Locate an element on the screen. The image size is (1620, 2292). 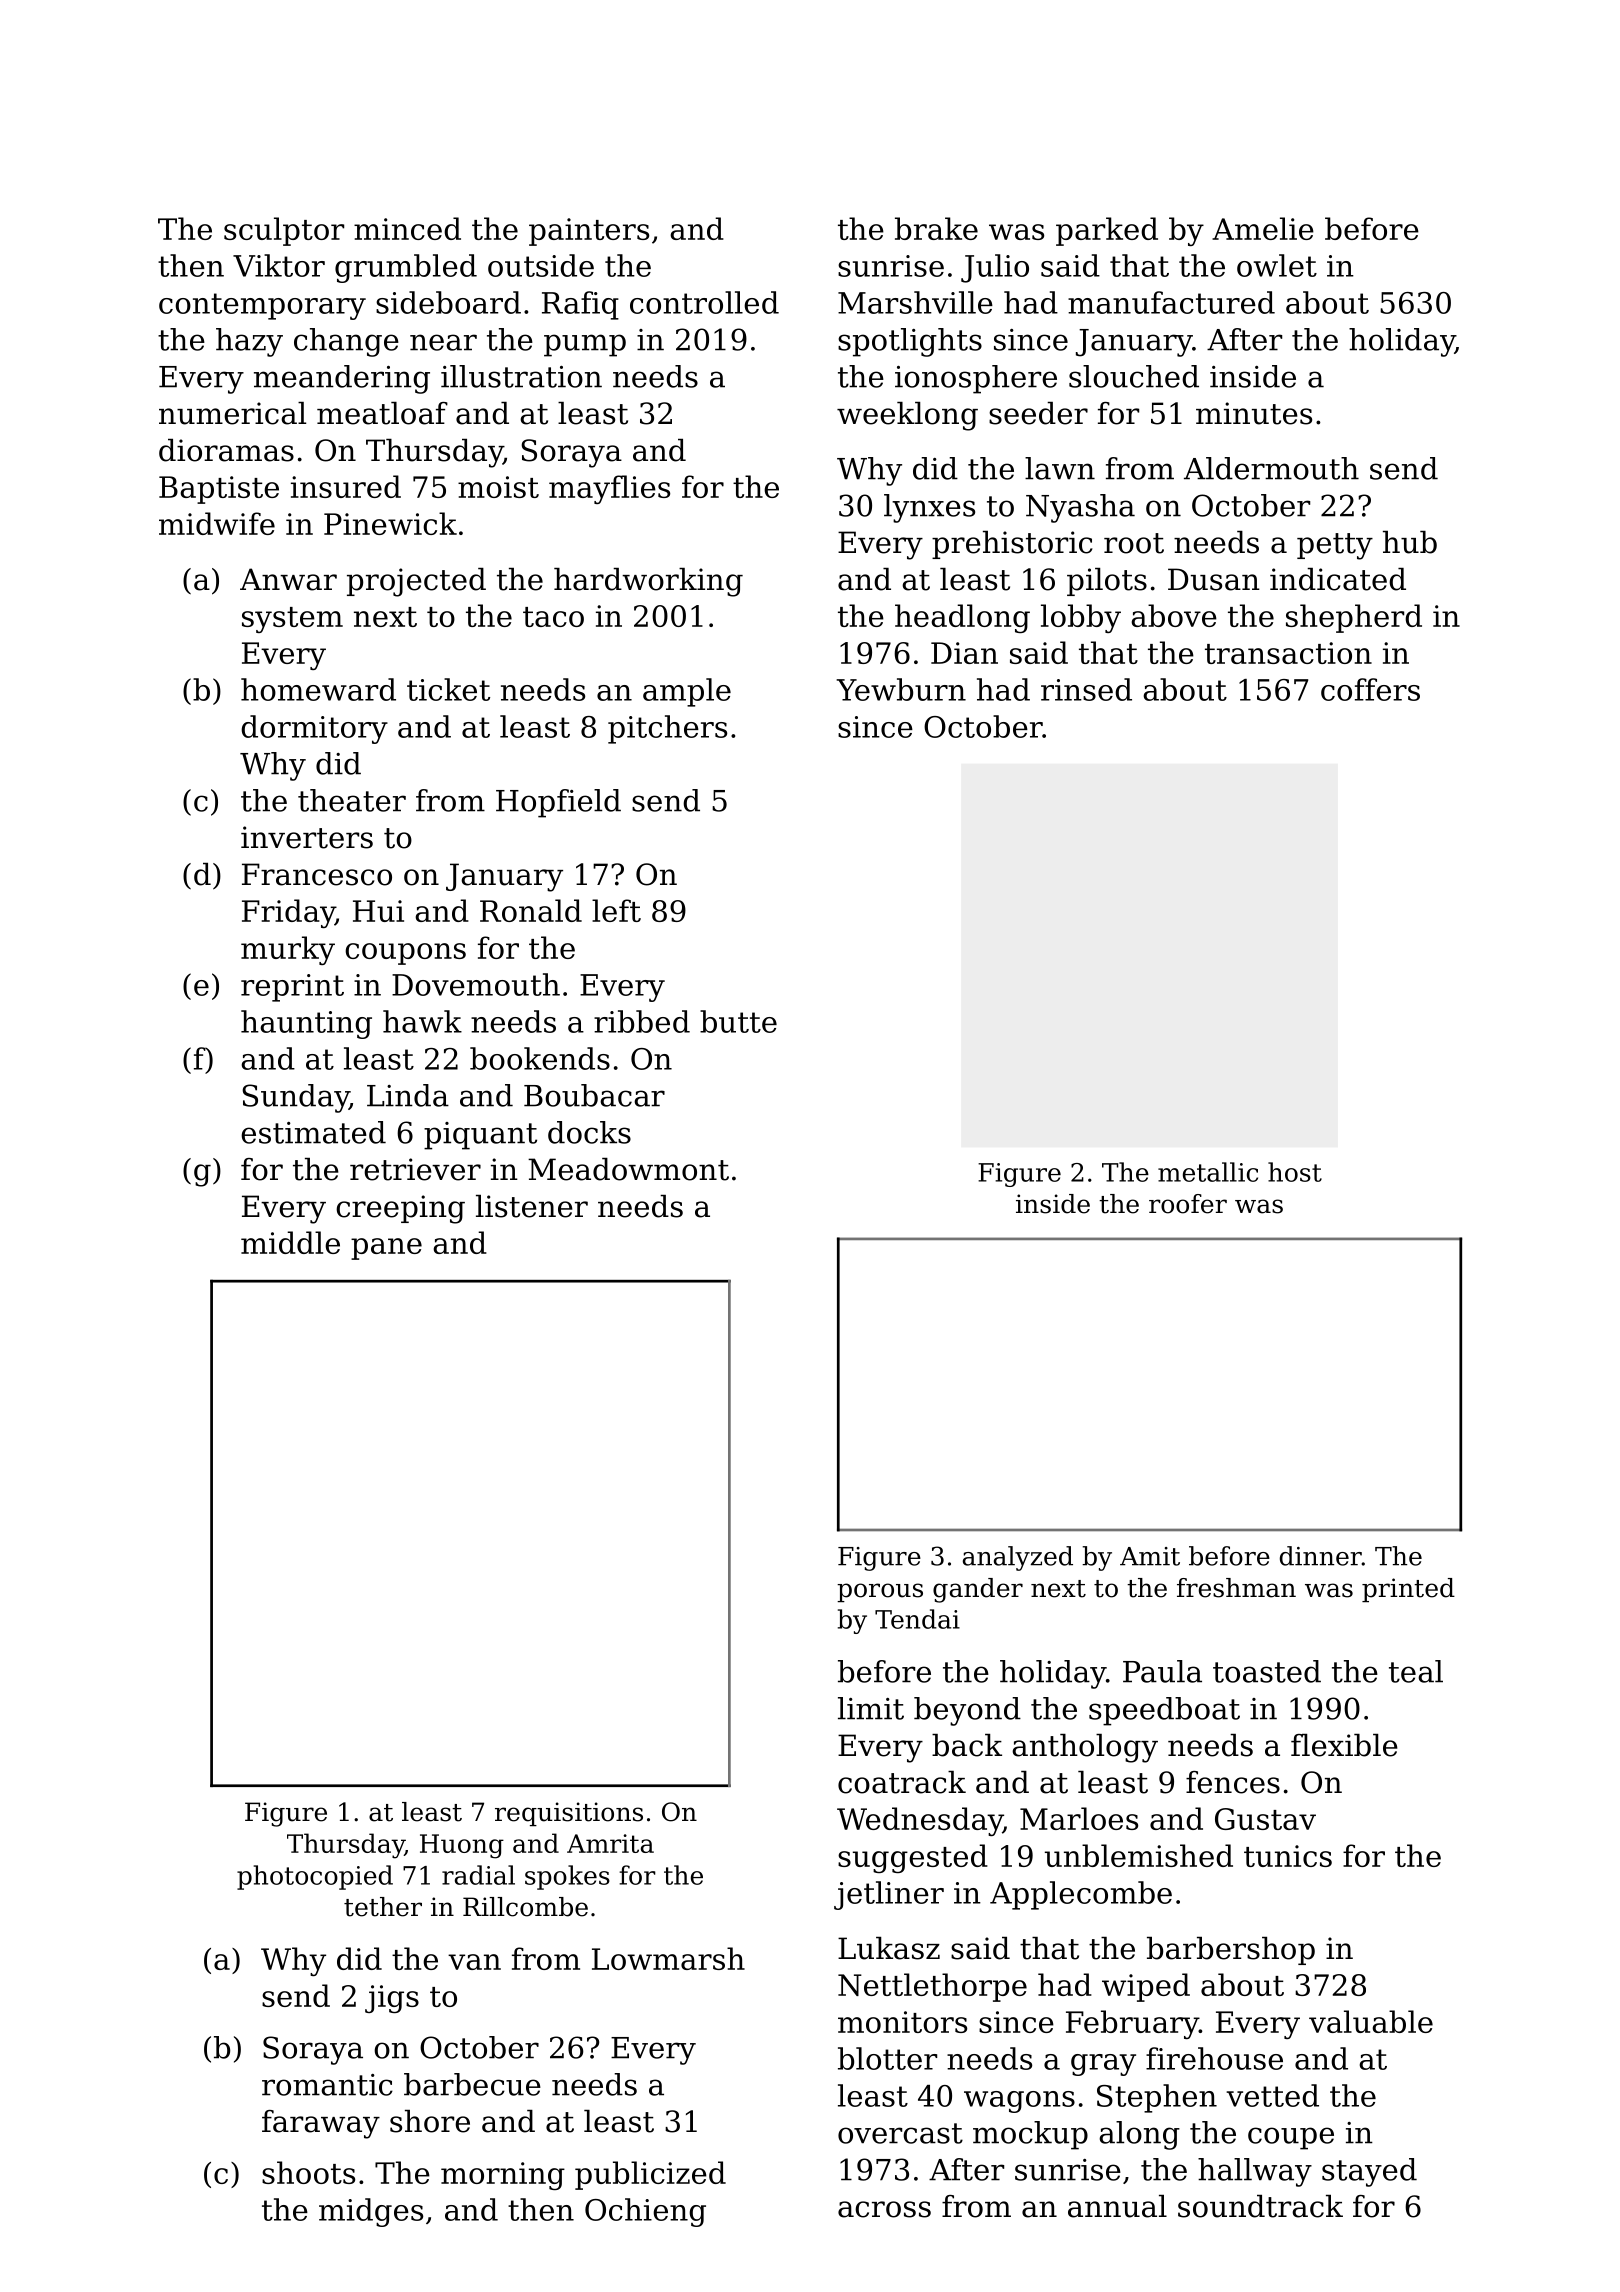
dinner is located at coordinates (1321, 1556).
